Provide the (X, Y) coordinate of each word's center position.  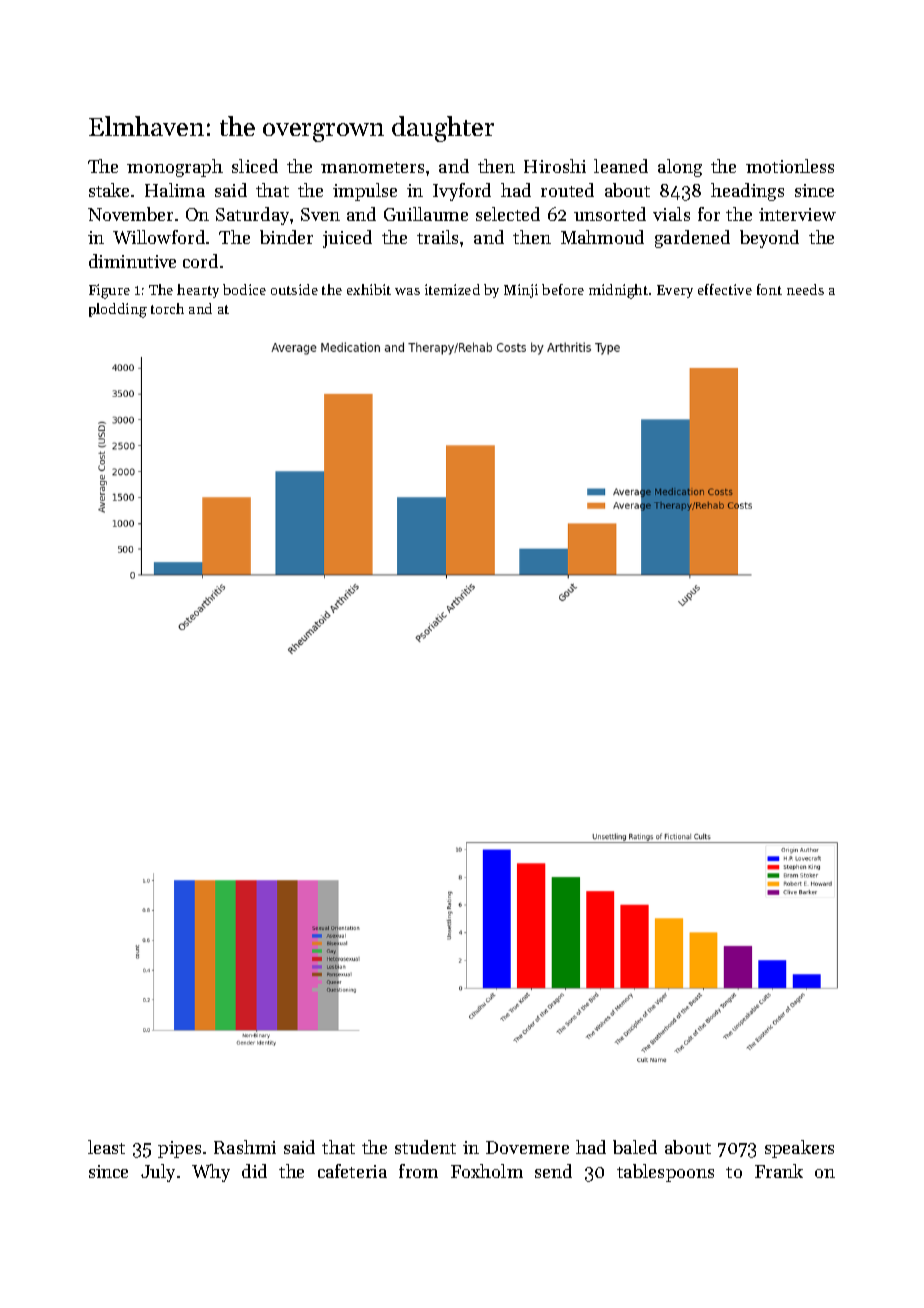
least (106, 1147)
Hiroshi (555, 166)
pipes (179, 1149)
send (553, 1171)
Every (675, 291)
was (407, 291)
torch (167, 308)
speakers (799, 1149)
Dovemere (527, 1147)
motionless (790, 166)
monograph (175, 168)
